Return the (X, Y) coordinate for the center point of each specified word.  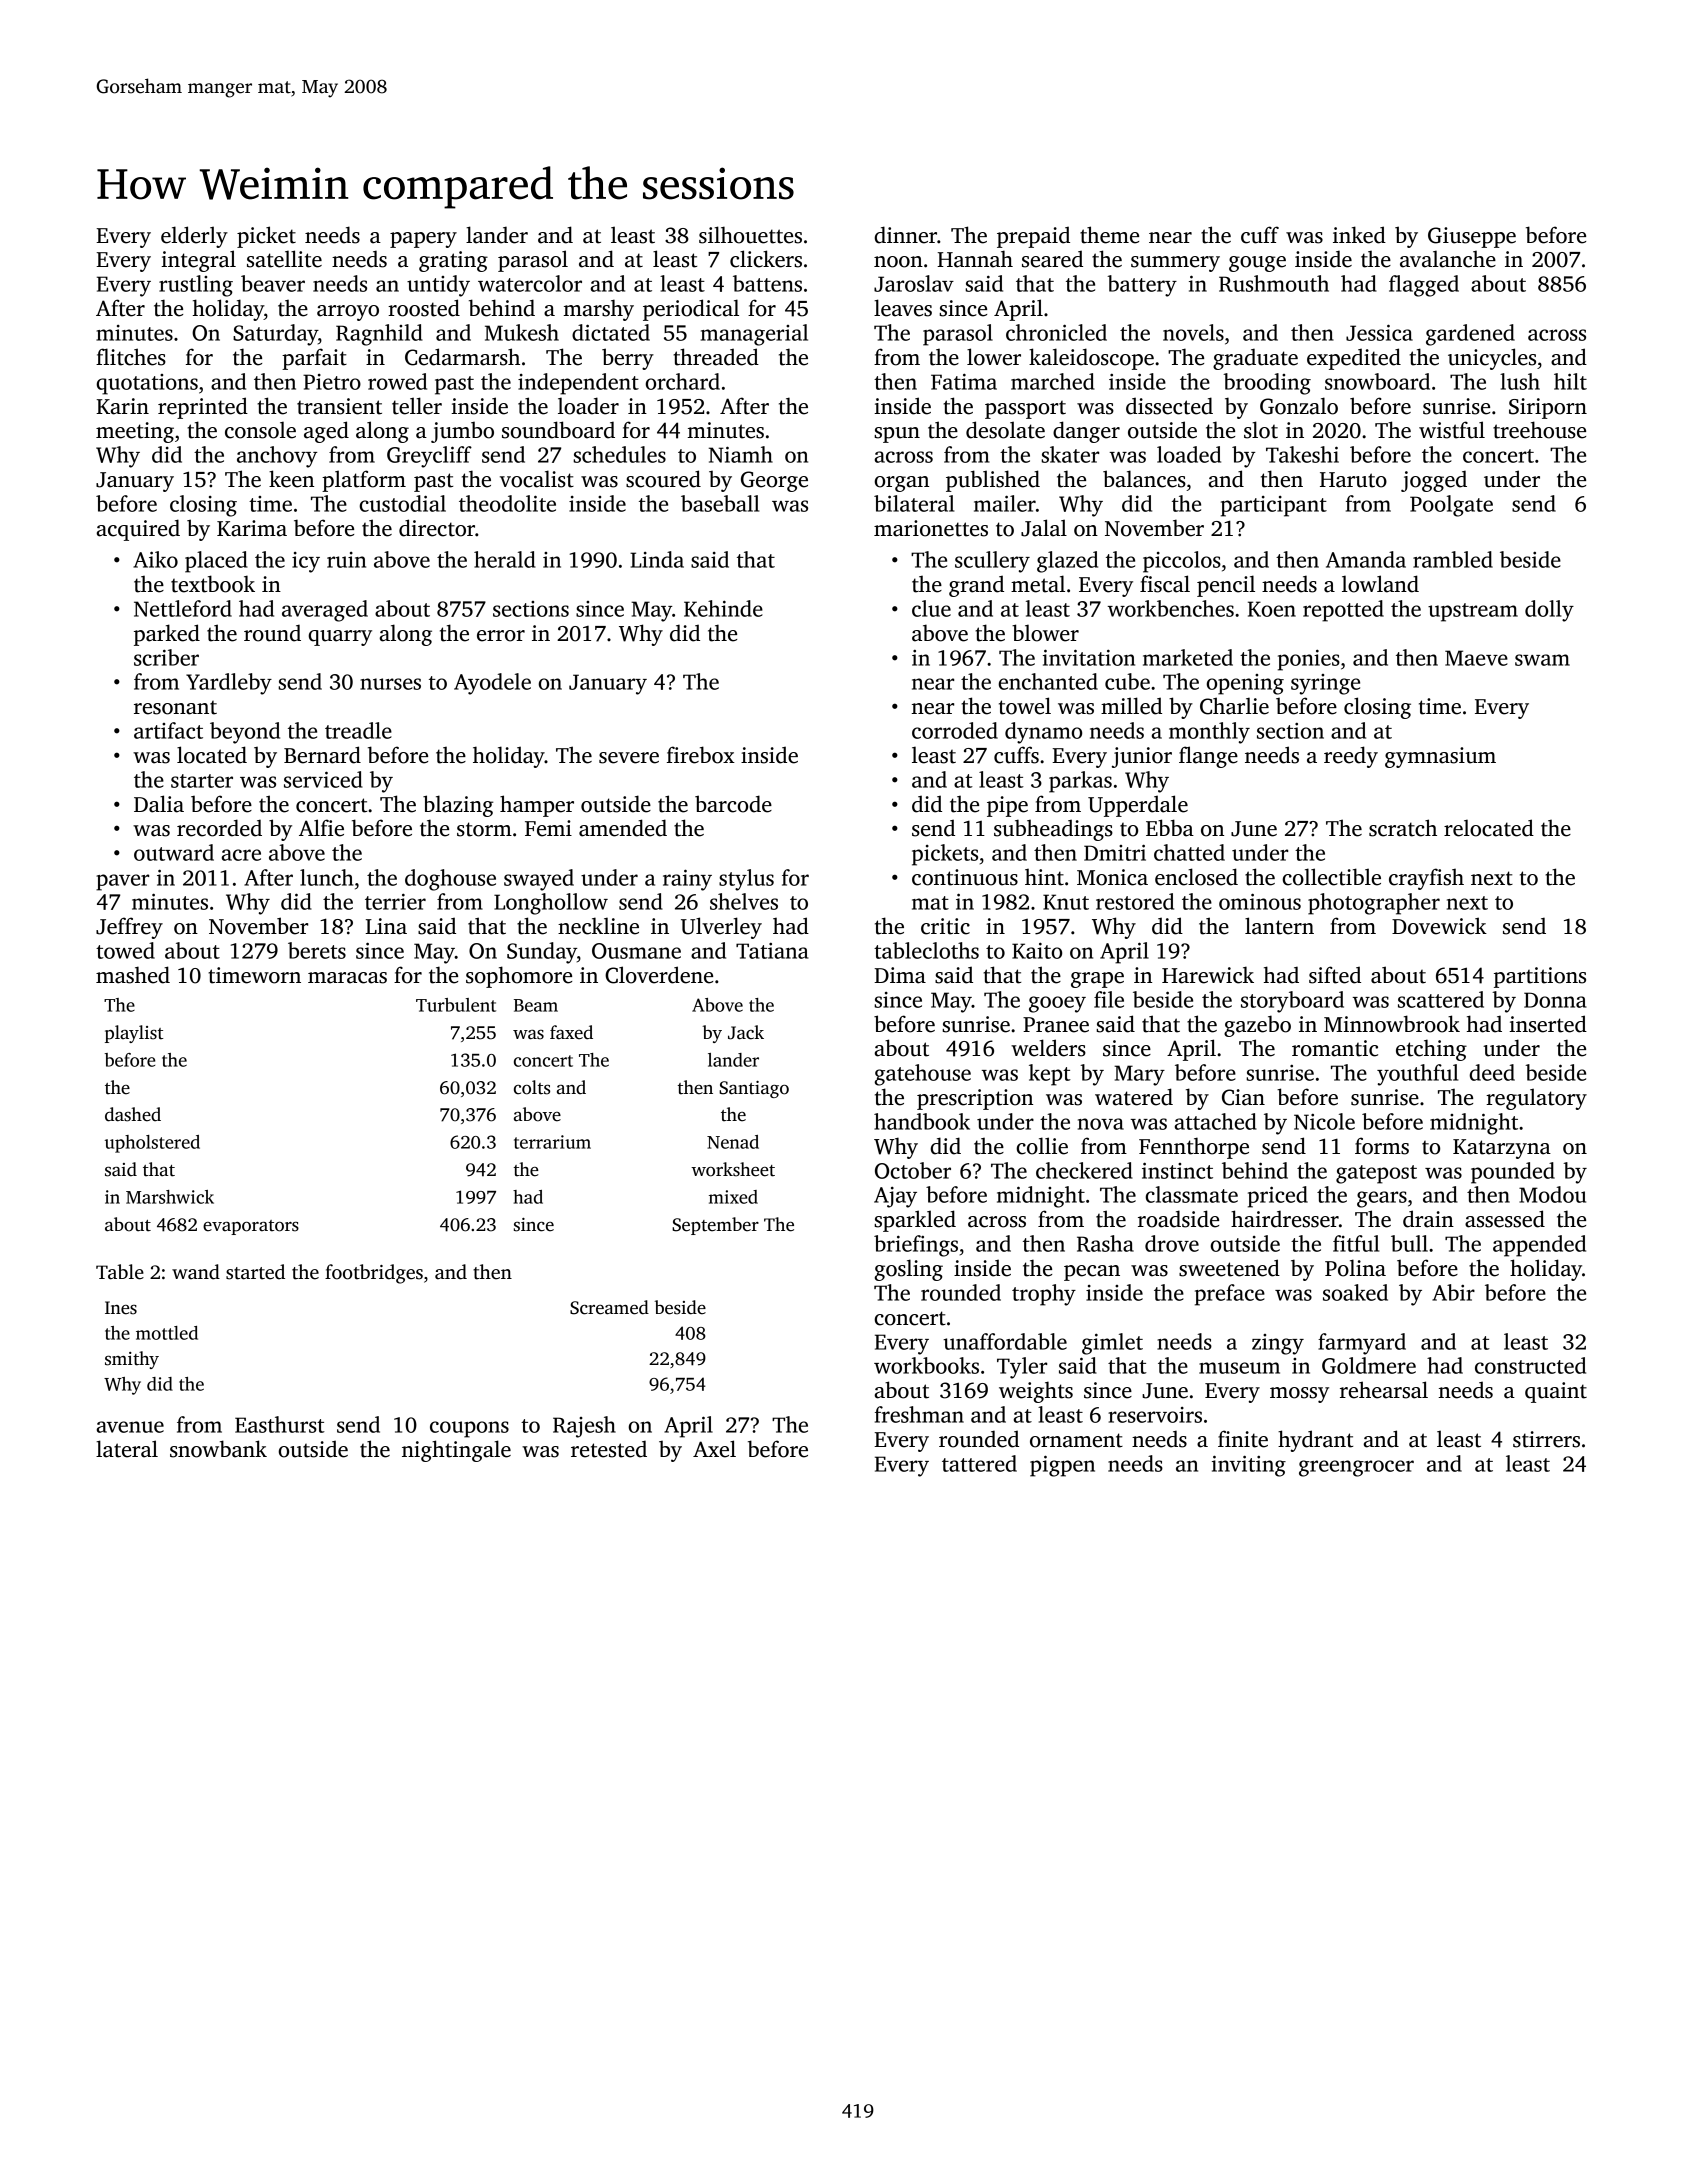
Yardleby (229, 684)
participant (1274, 506)
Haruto (1353, 480)
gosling (909, 1270)
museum (1239, 1368)
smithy (132, 1360)
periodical (691, 310)
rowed (397, 381)
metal (1038, 584)
